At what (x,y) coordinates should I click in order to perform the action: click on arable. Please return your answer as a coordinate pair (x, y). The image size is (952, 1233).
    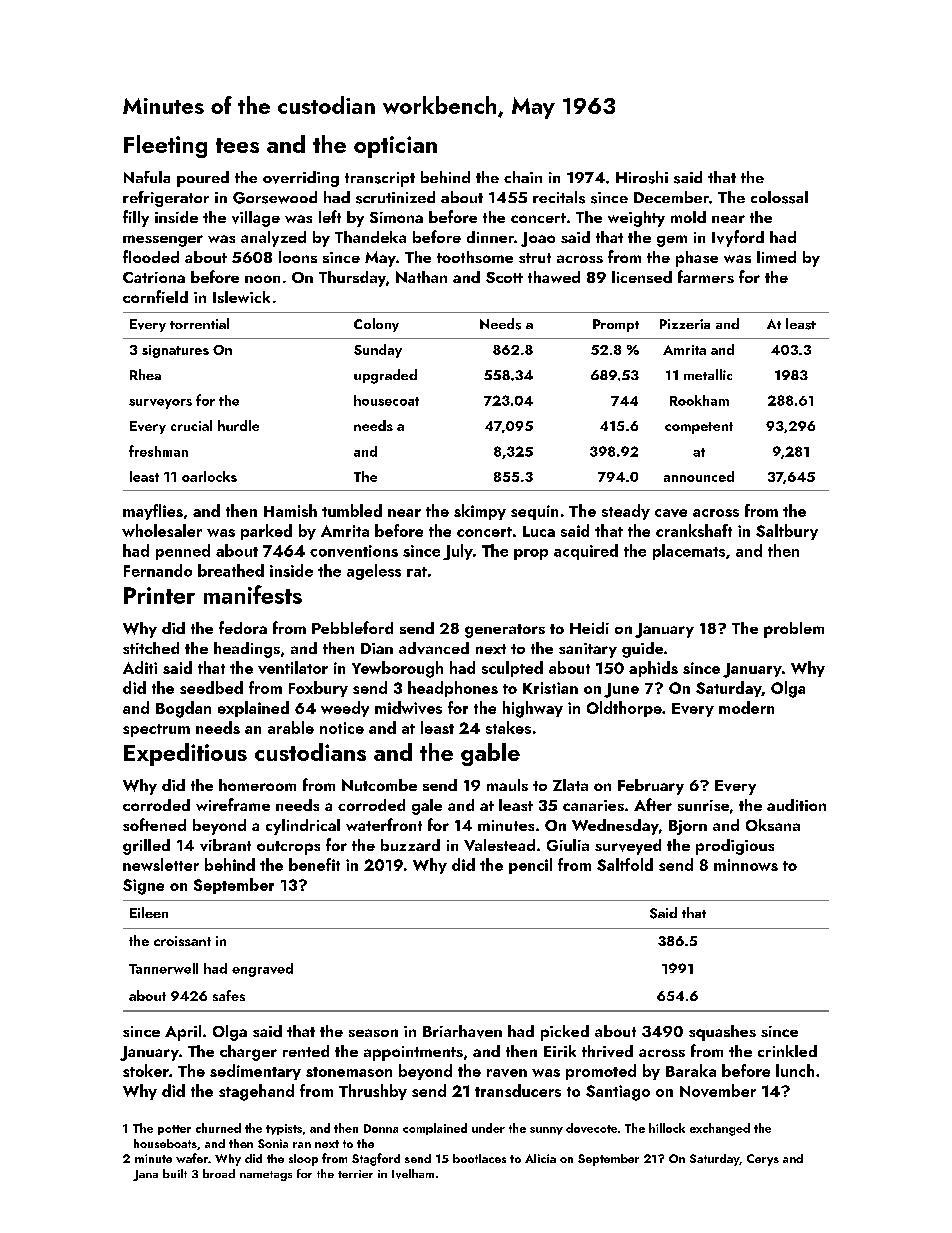
    Looking at the image, I should click on (291, 727).
